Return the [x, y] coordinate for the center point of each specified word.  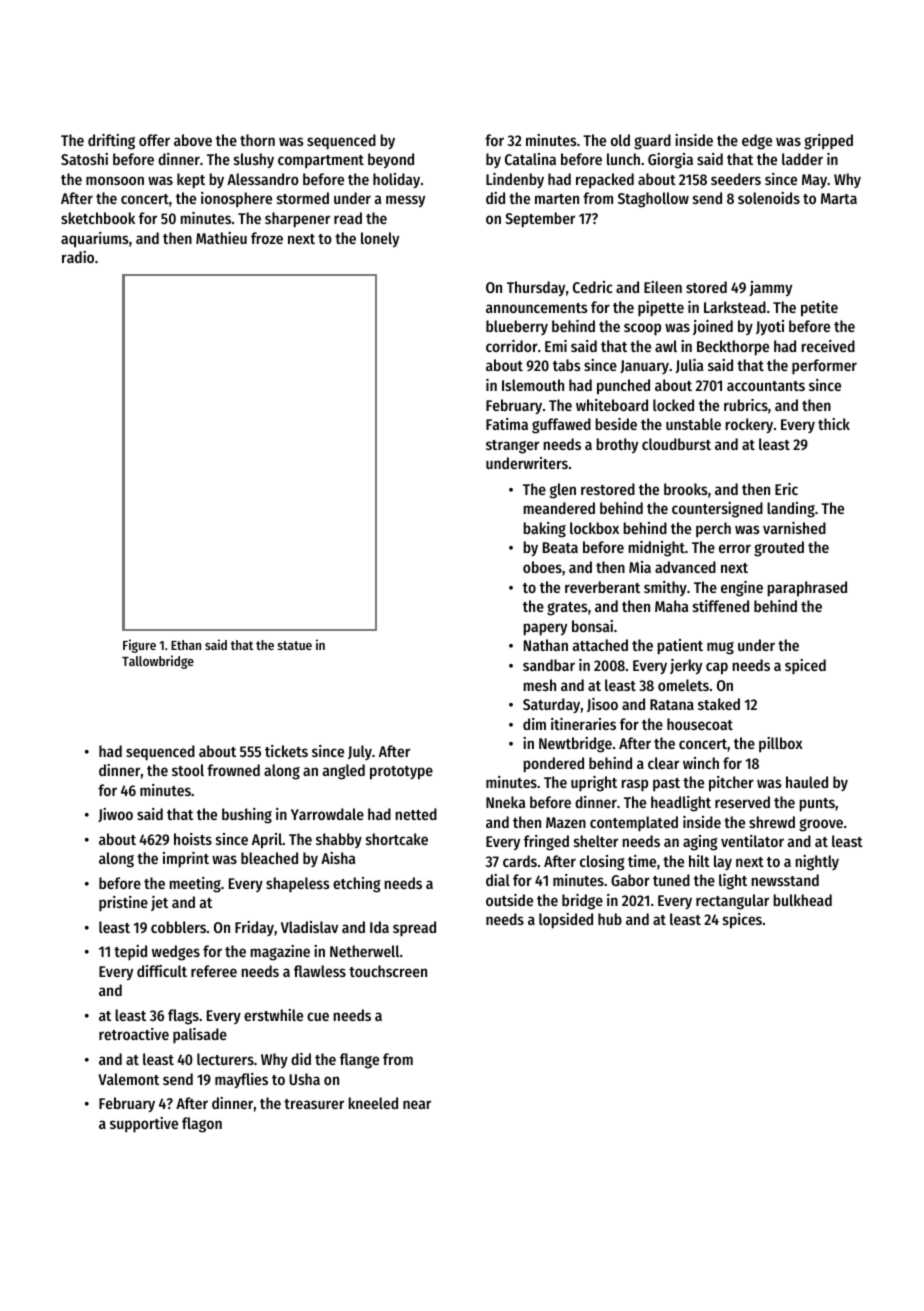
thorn [257, 140]
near [417, 1104]
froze [267, 238]
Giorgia [670, 161]
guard [652, 142]
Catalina [530, 159]
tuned [671, 880]
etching [357, 885]
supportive [144, 1124]
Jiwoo [115, 815]
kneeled [373, 1103]
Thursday [536, 289]
